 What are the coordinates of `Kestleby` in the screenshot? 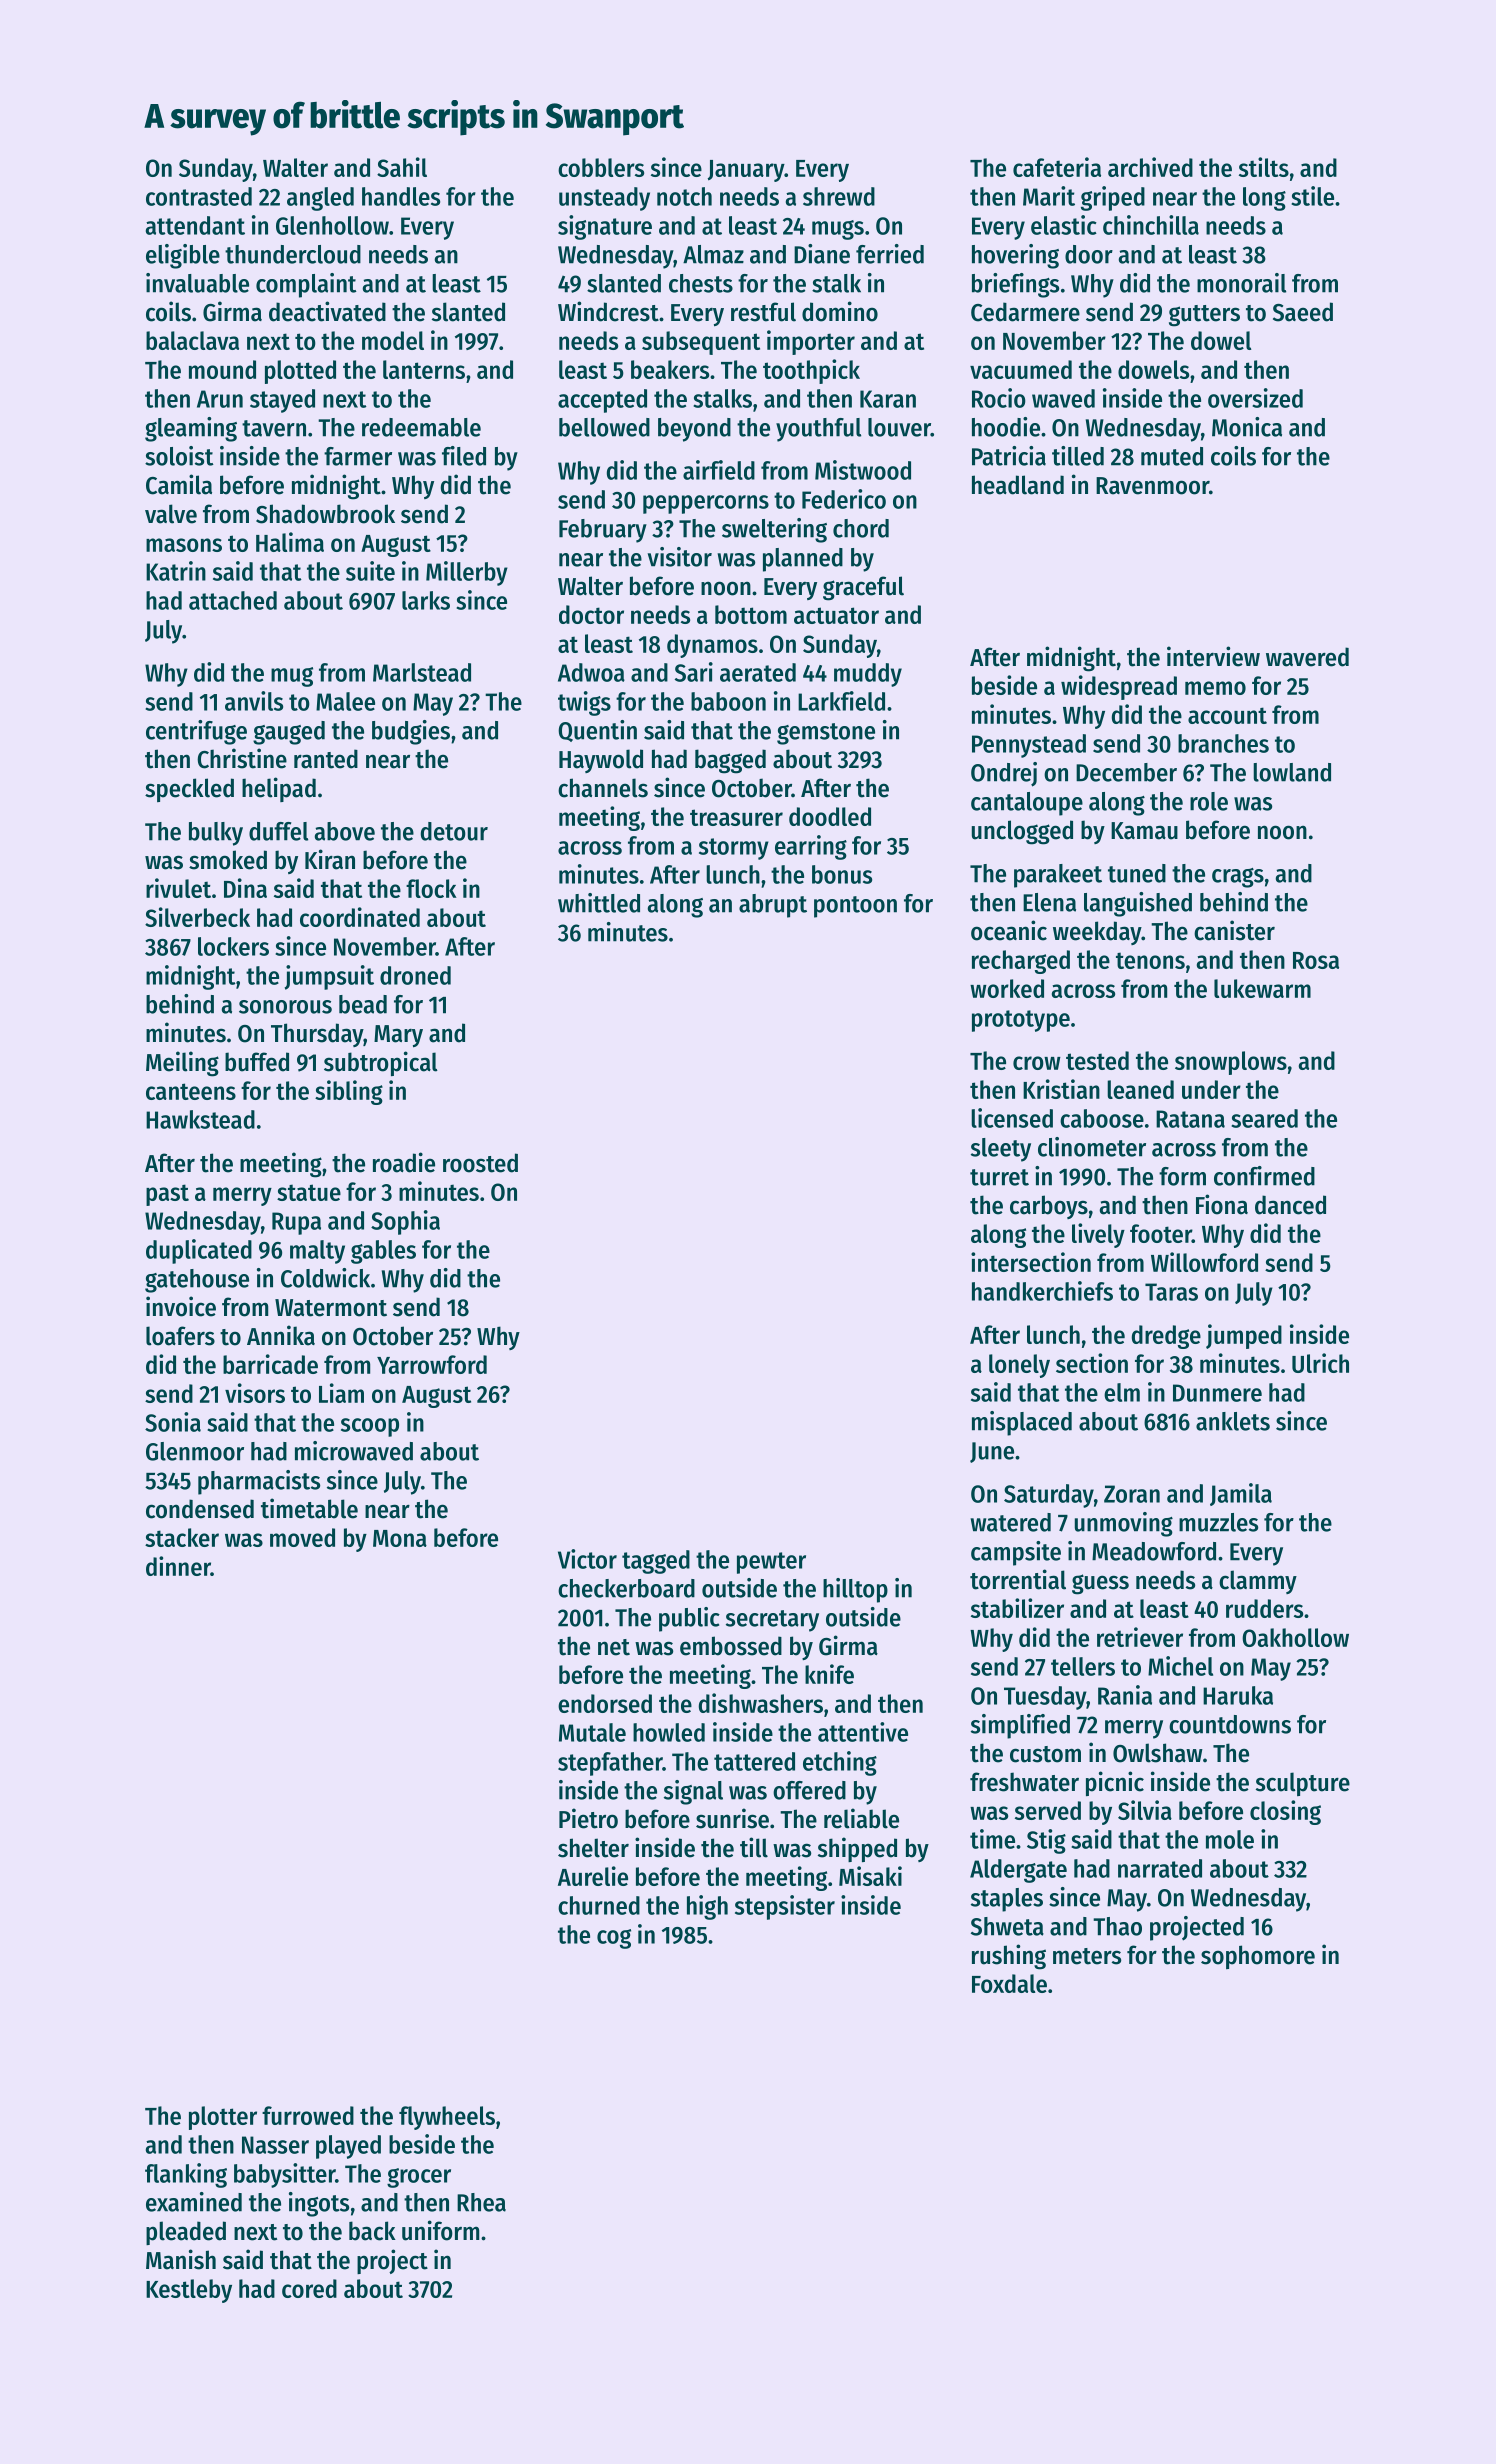 It's located at (189, 2291).
